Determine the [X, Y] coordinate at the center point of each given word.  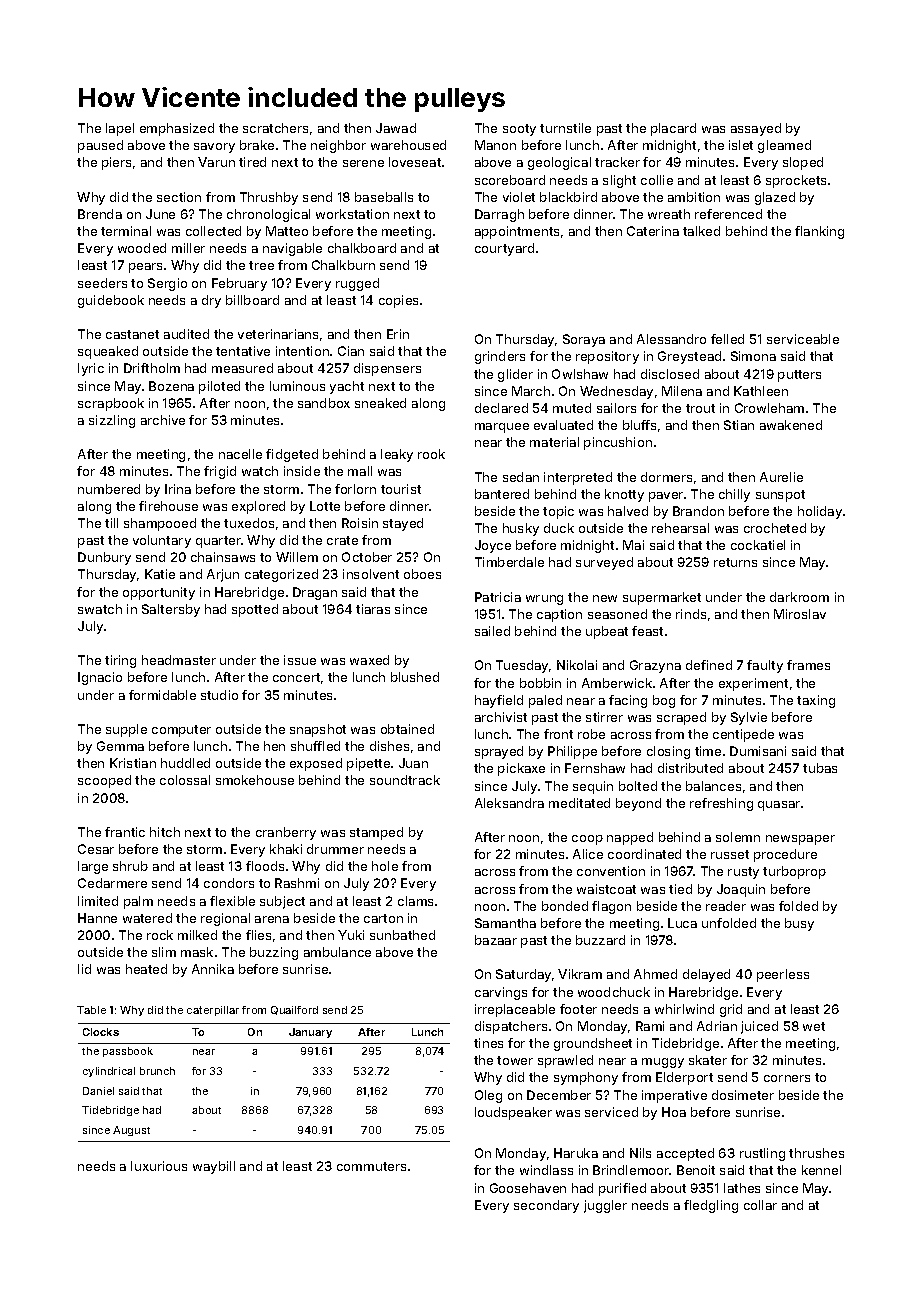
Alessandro [671, 339]
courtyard [504, 249]
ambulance [337, 952]
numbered [109, 489]
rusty [743, 873]
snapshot [318, 730]
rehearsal [680, 528]
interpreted [578, 478]
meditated [579, 803]
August [131, 1131]
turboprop [794, 872]
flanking [819, 232]
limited [98, 901]
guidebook [111, 301]
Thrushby [269, 198]
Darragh [499, 215]
